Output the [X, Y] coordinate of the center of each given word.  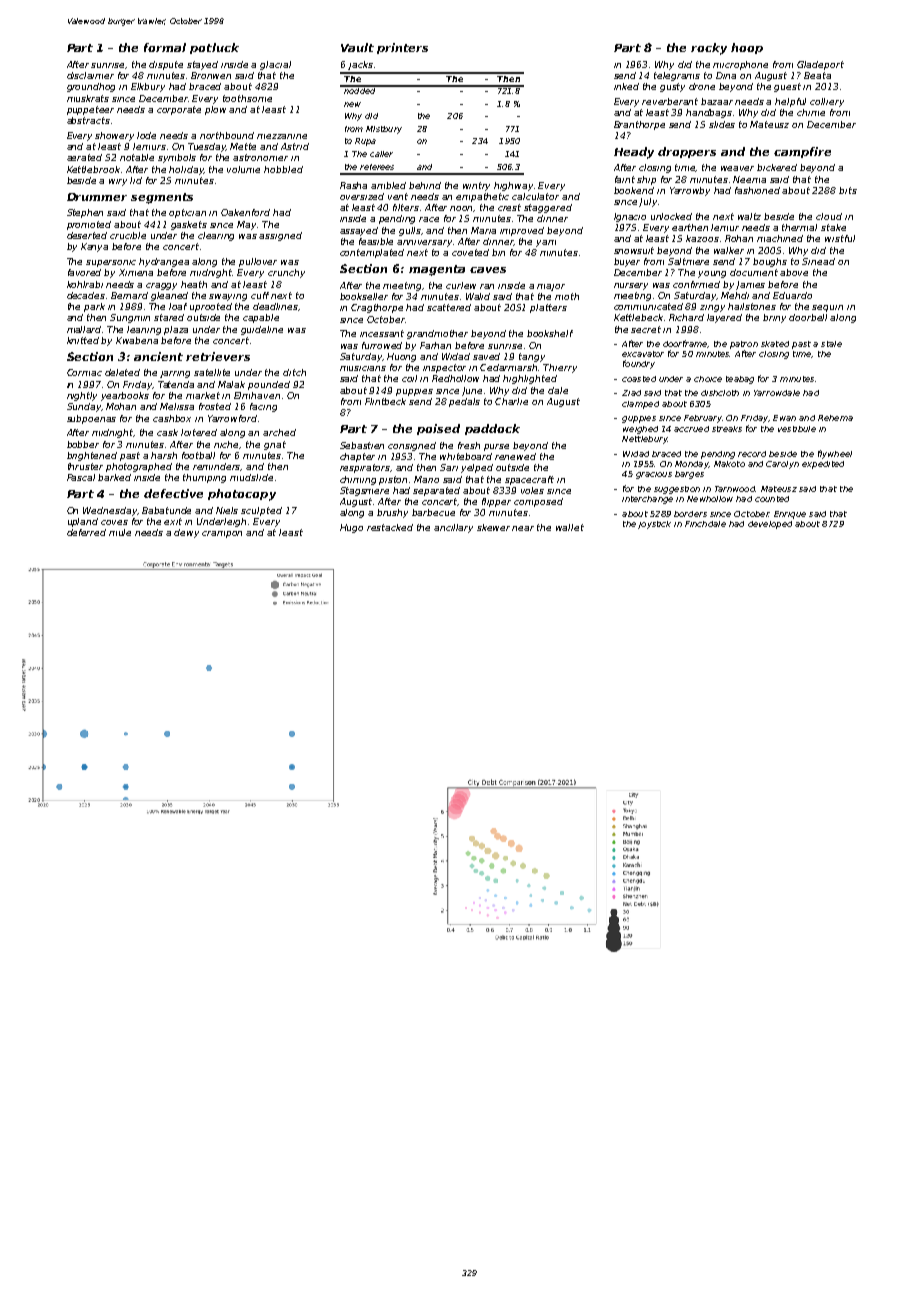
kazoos [702, 238]
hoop [747, 48]
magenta [437, 270]
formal [165, 47]
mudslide [251, 477]
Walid [478, 296]
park [94, 307]
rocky [709, 49]
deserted [87, 235]
